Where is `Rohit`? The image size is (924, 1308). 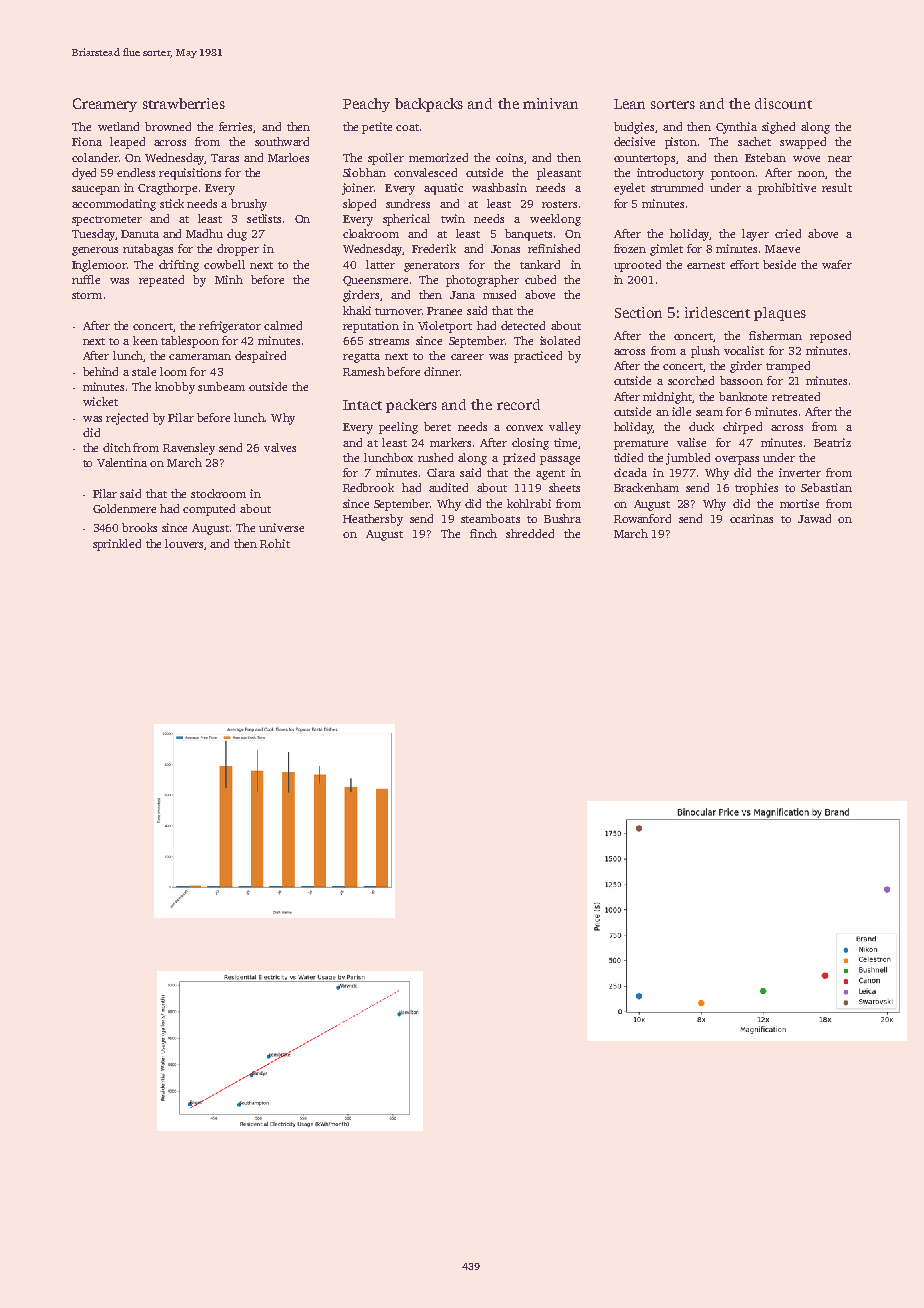
Rohit is located at coordinates (275, 543).
